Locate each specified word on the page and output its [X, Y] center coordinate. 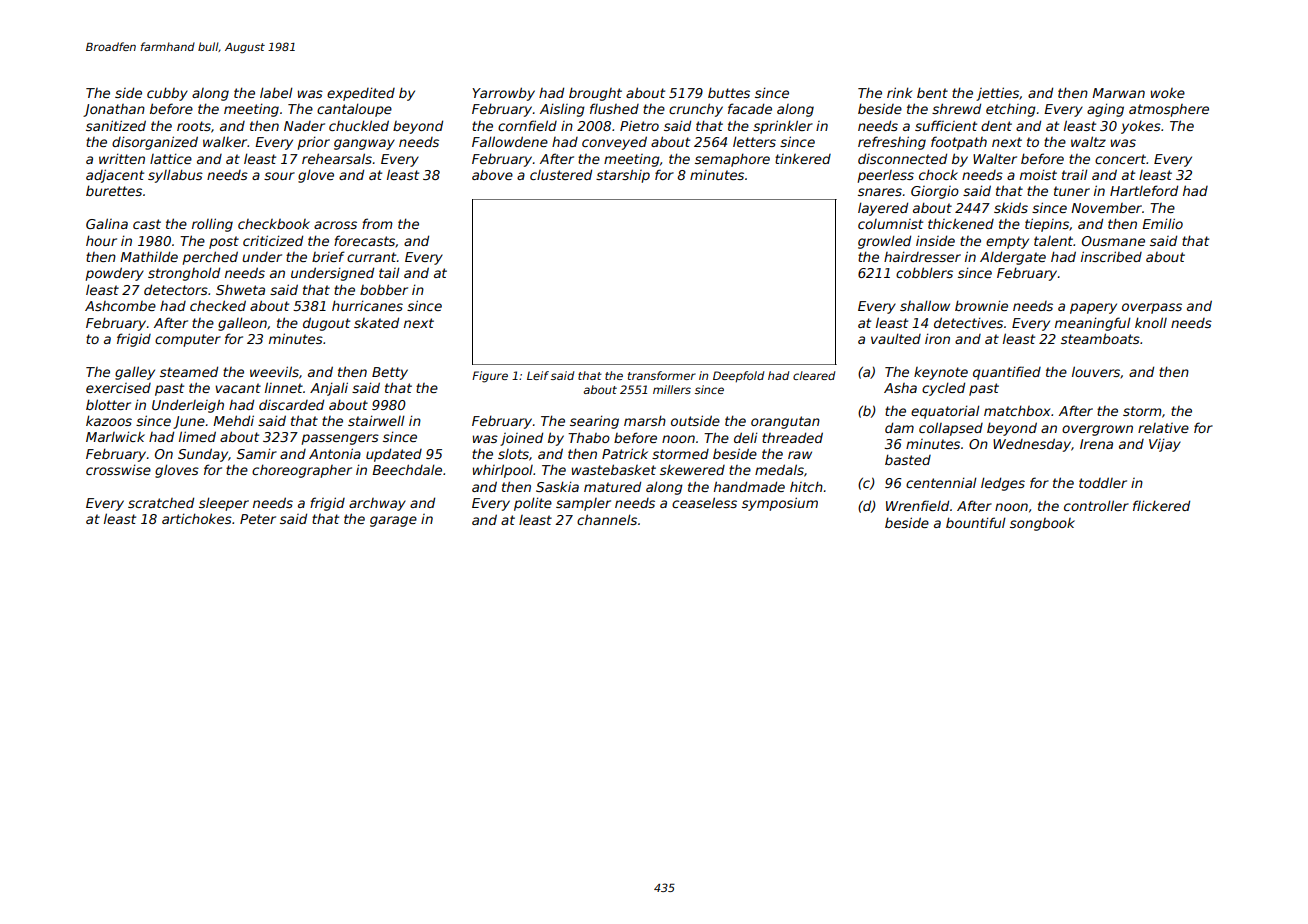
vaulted [896, 338]
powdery [114, 274]
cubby [167, 94]
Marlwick [115, 436]
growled [884, 242]
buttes [729, 92]
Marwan [1118, 93]
